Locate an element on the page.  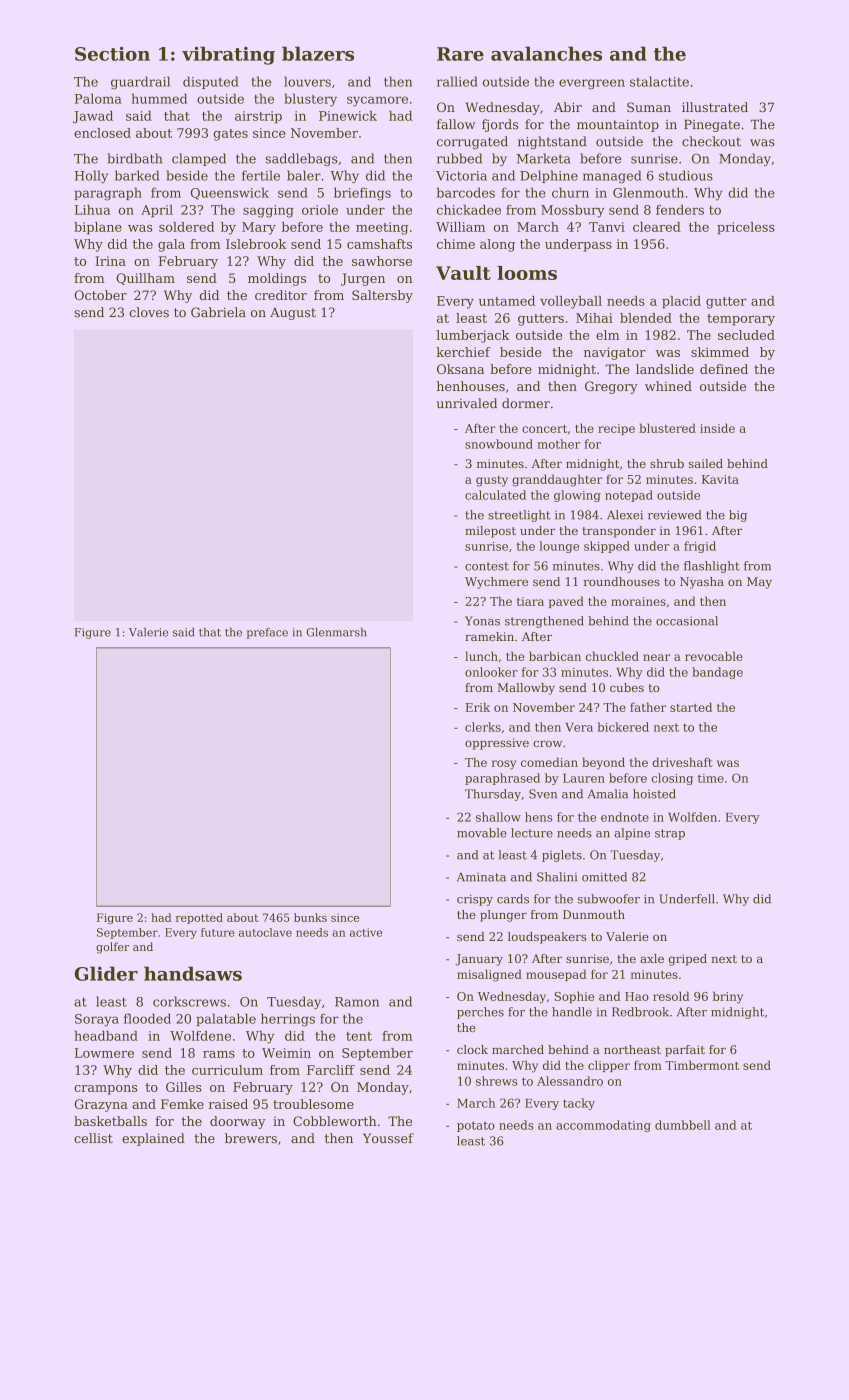
explained is located at coordinates (153, 1139).
